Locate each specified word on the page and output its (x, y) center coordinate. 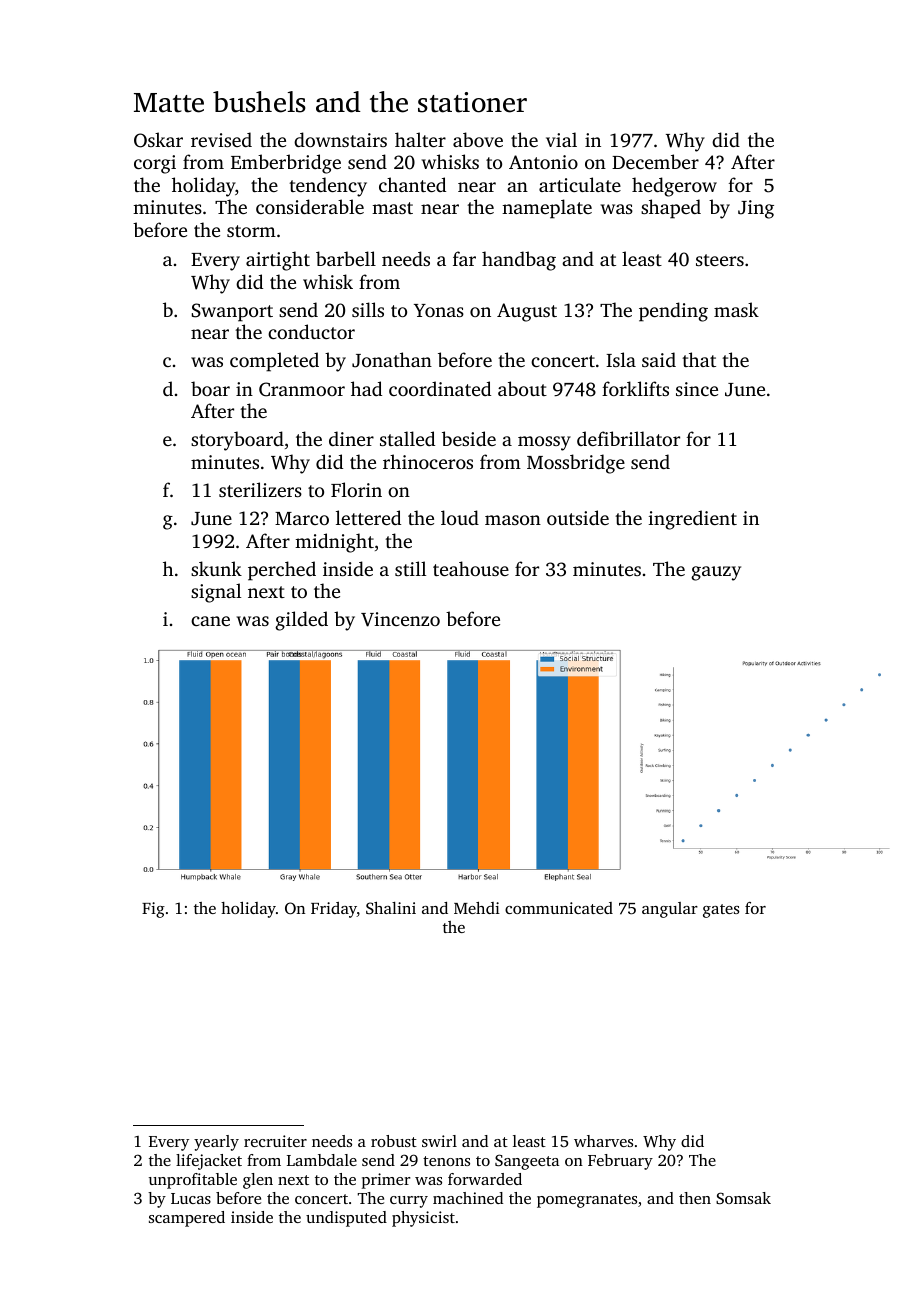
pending (673, 312)
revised (221, 139)
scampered (187, 1219)
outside (578, 517)
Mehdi (477, 908)
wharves (603, 1141)
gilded (301, 621)
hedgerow (674, 187)
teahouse (471, 568)
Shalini (391, 908)
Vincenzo (400, 619)
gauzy (716, 573)
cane (210, 621)
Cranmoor (302, 389)
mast (392, 208)
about (522, 388)
